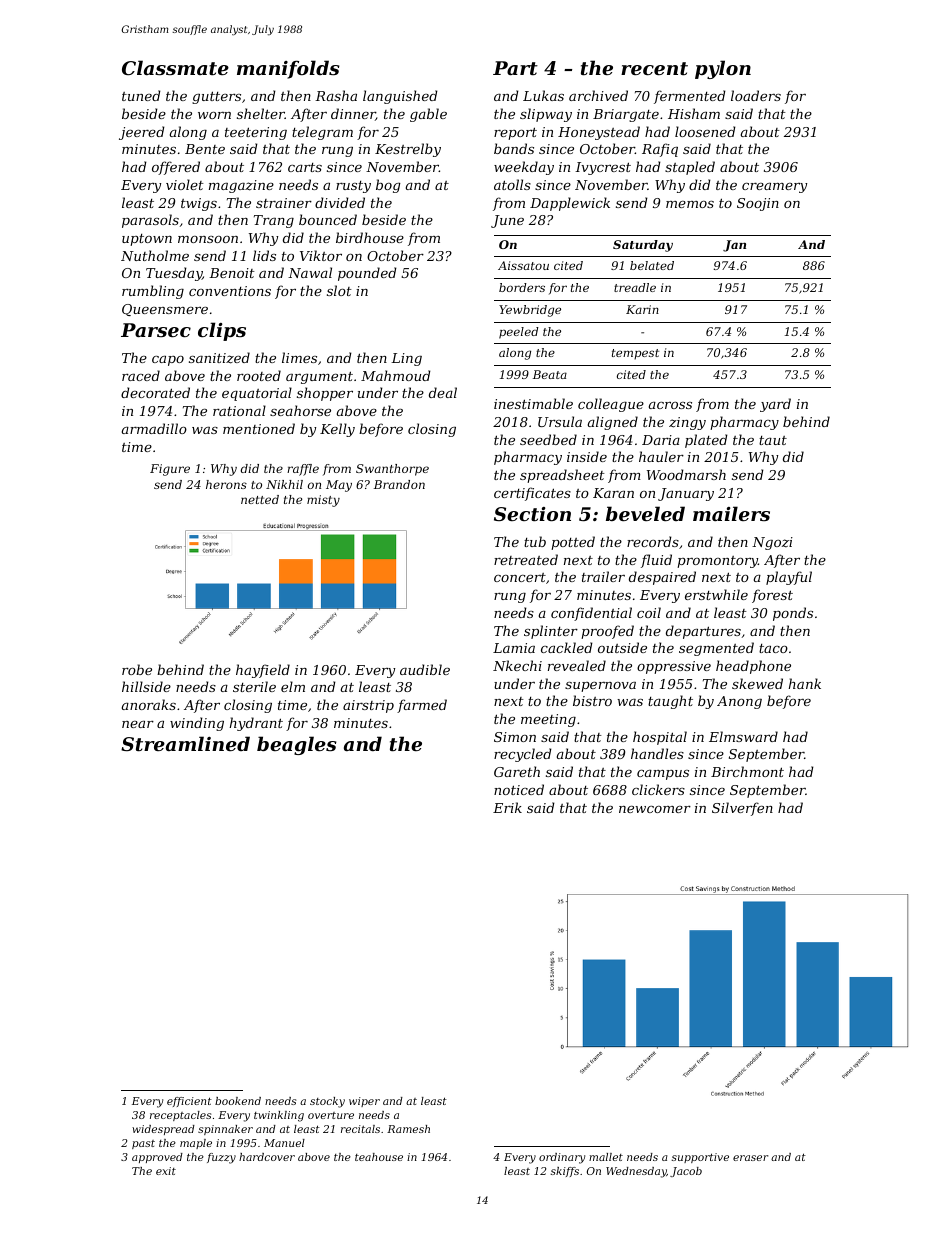  I want to click on loaders, so click(756, 95).
